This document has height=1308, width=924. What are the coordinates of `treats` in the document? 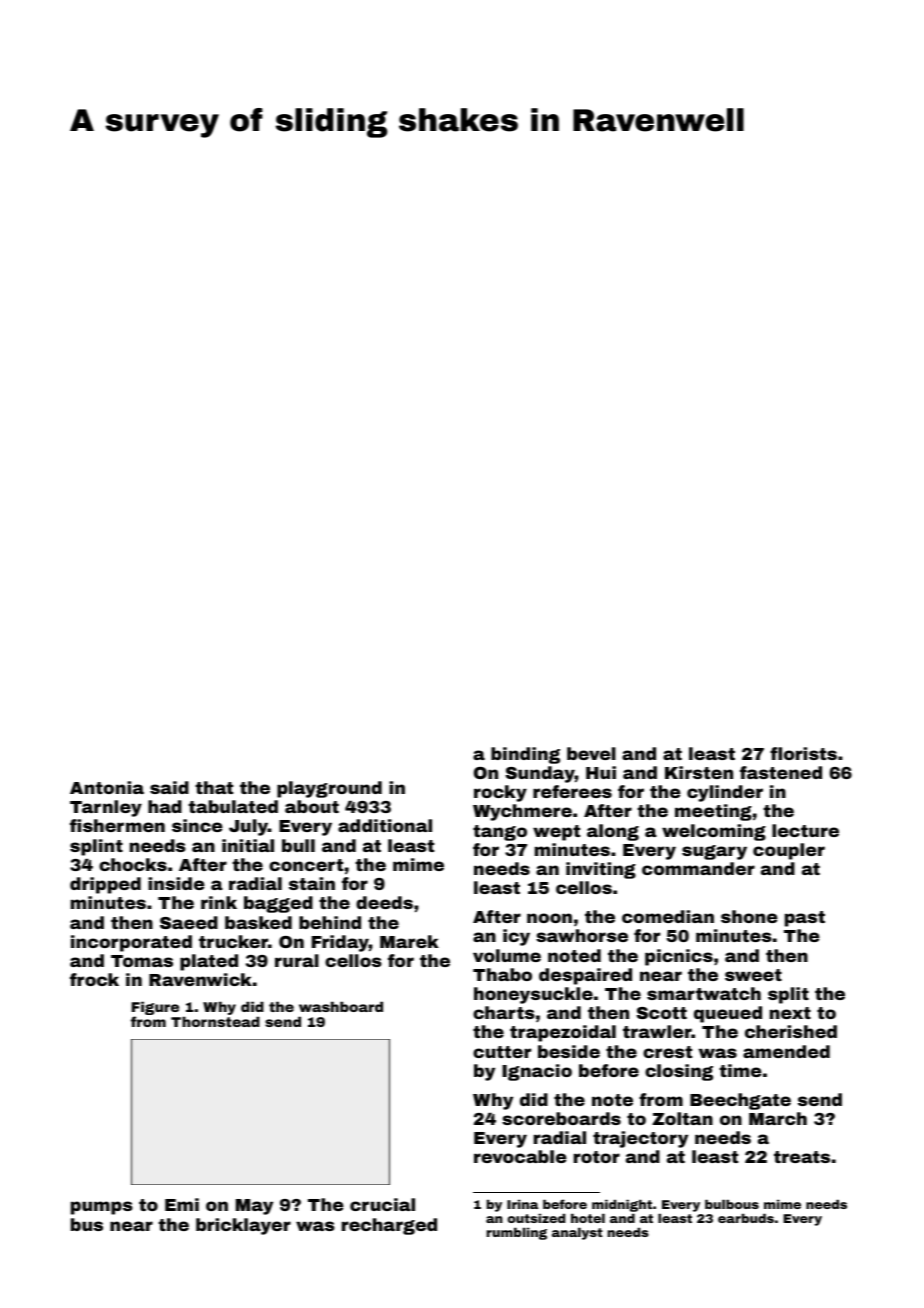 It's located at (802, 1157).
